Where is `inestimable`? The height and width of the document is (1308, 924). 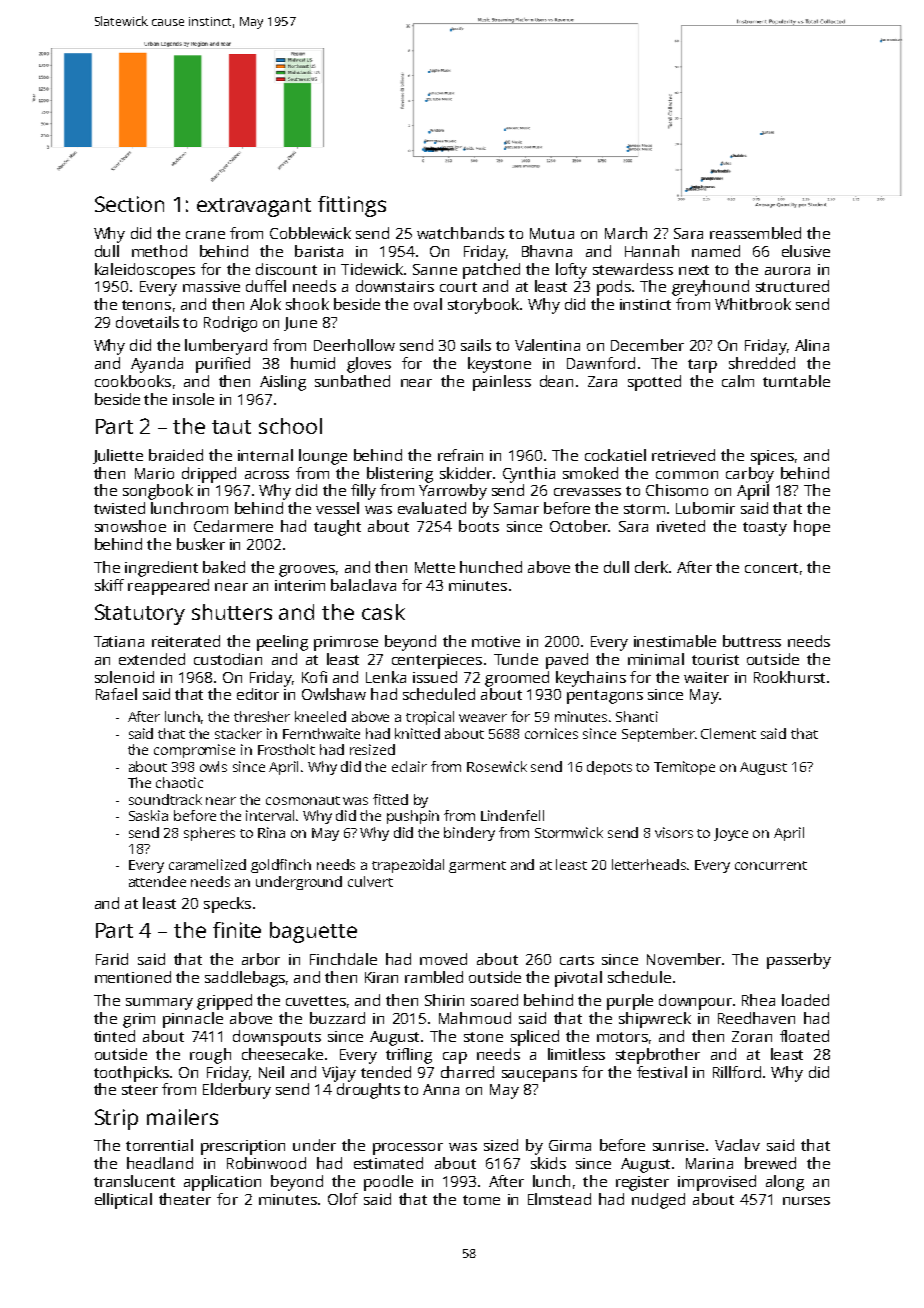
inestimable is located at coordinates (675, 641).
